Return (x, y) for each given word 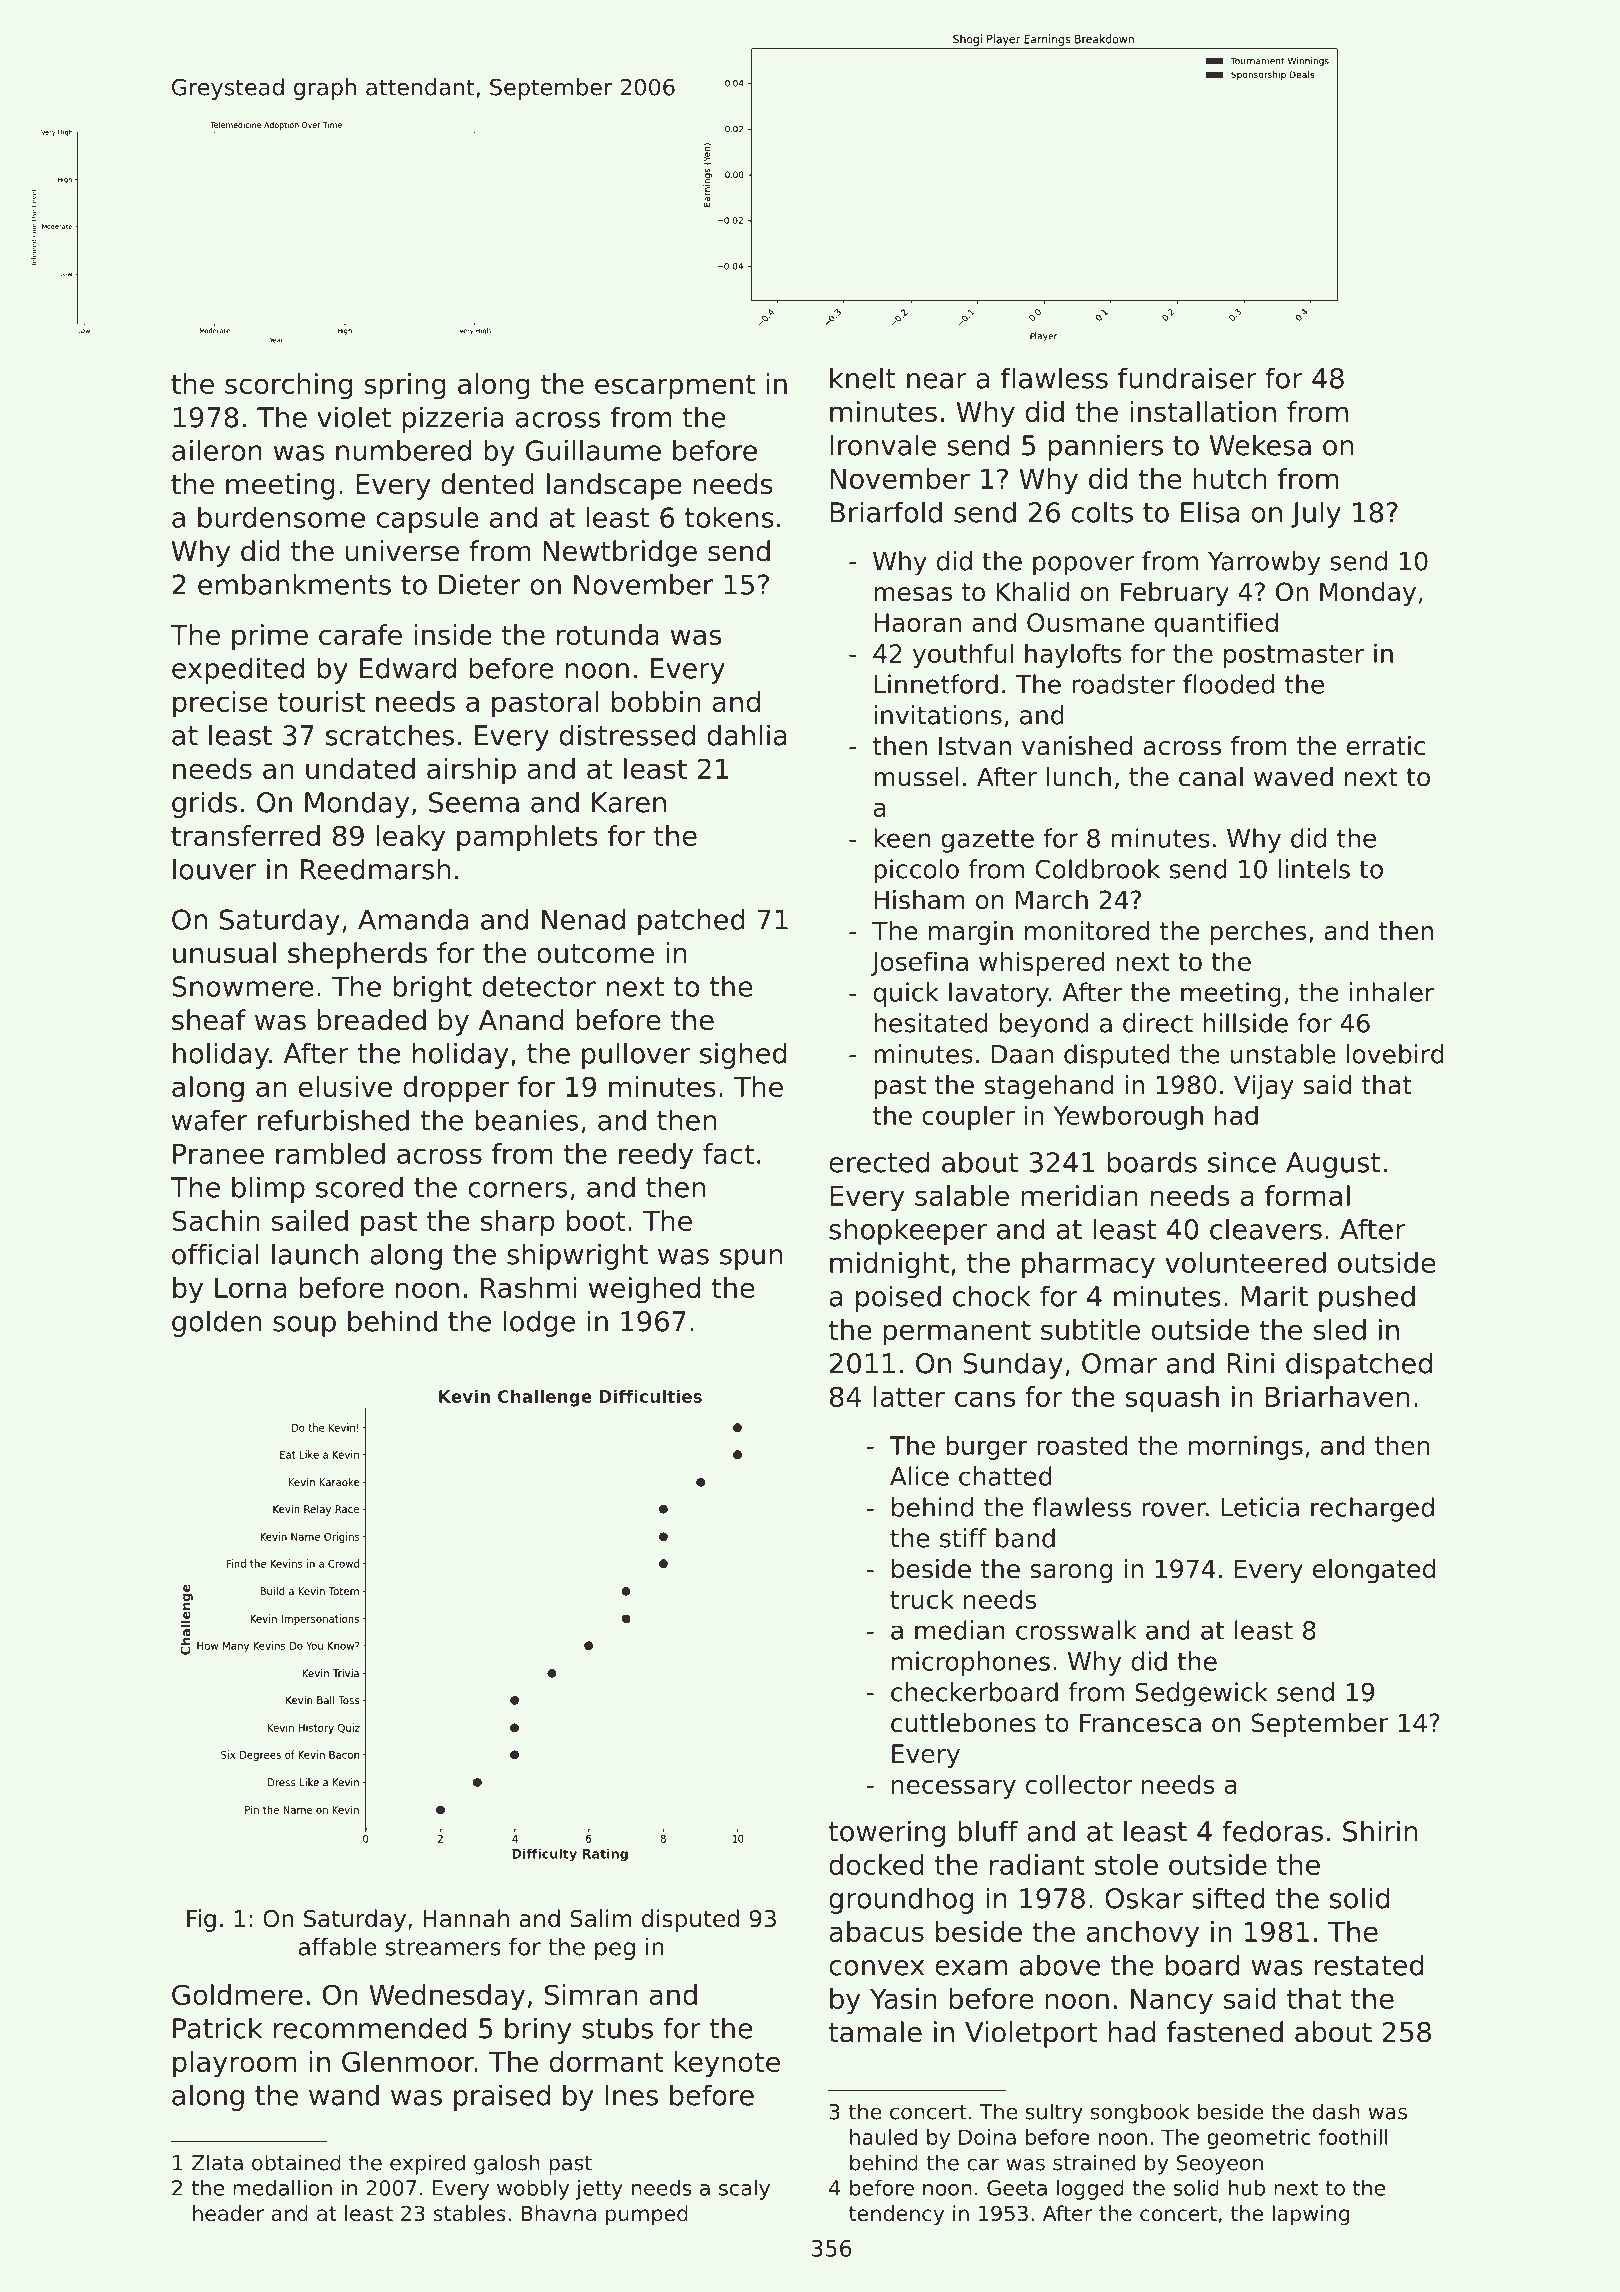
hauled (883, 2137)
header (228, 2213)
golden (216, 1323)
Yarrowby (1264, 563)
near (937, 381)
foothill (1353, 2137)
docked (876, 1864)
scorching (288, 386)
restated (1369, 1965)
